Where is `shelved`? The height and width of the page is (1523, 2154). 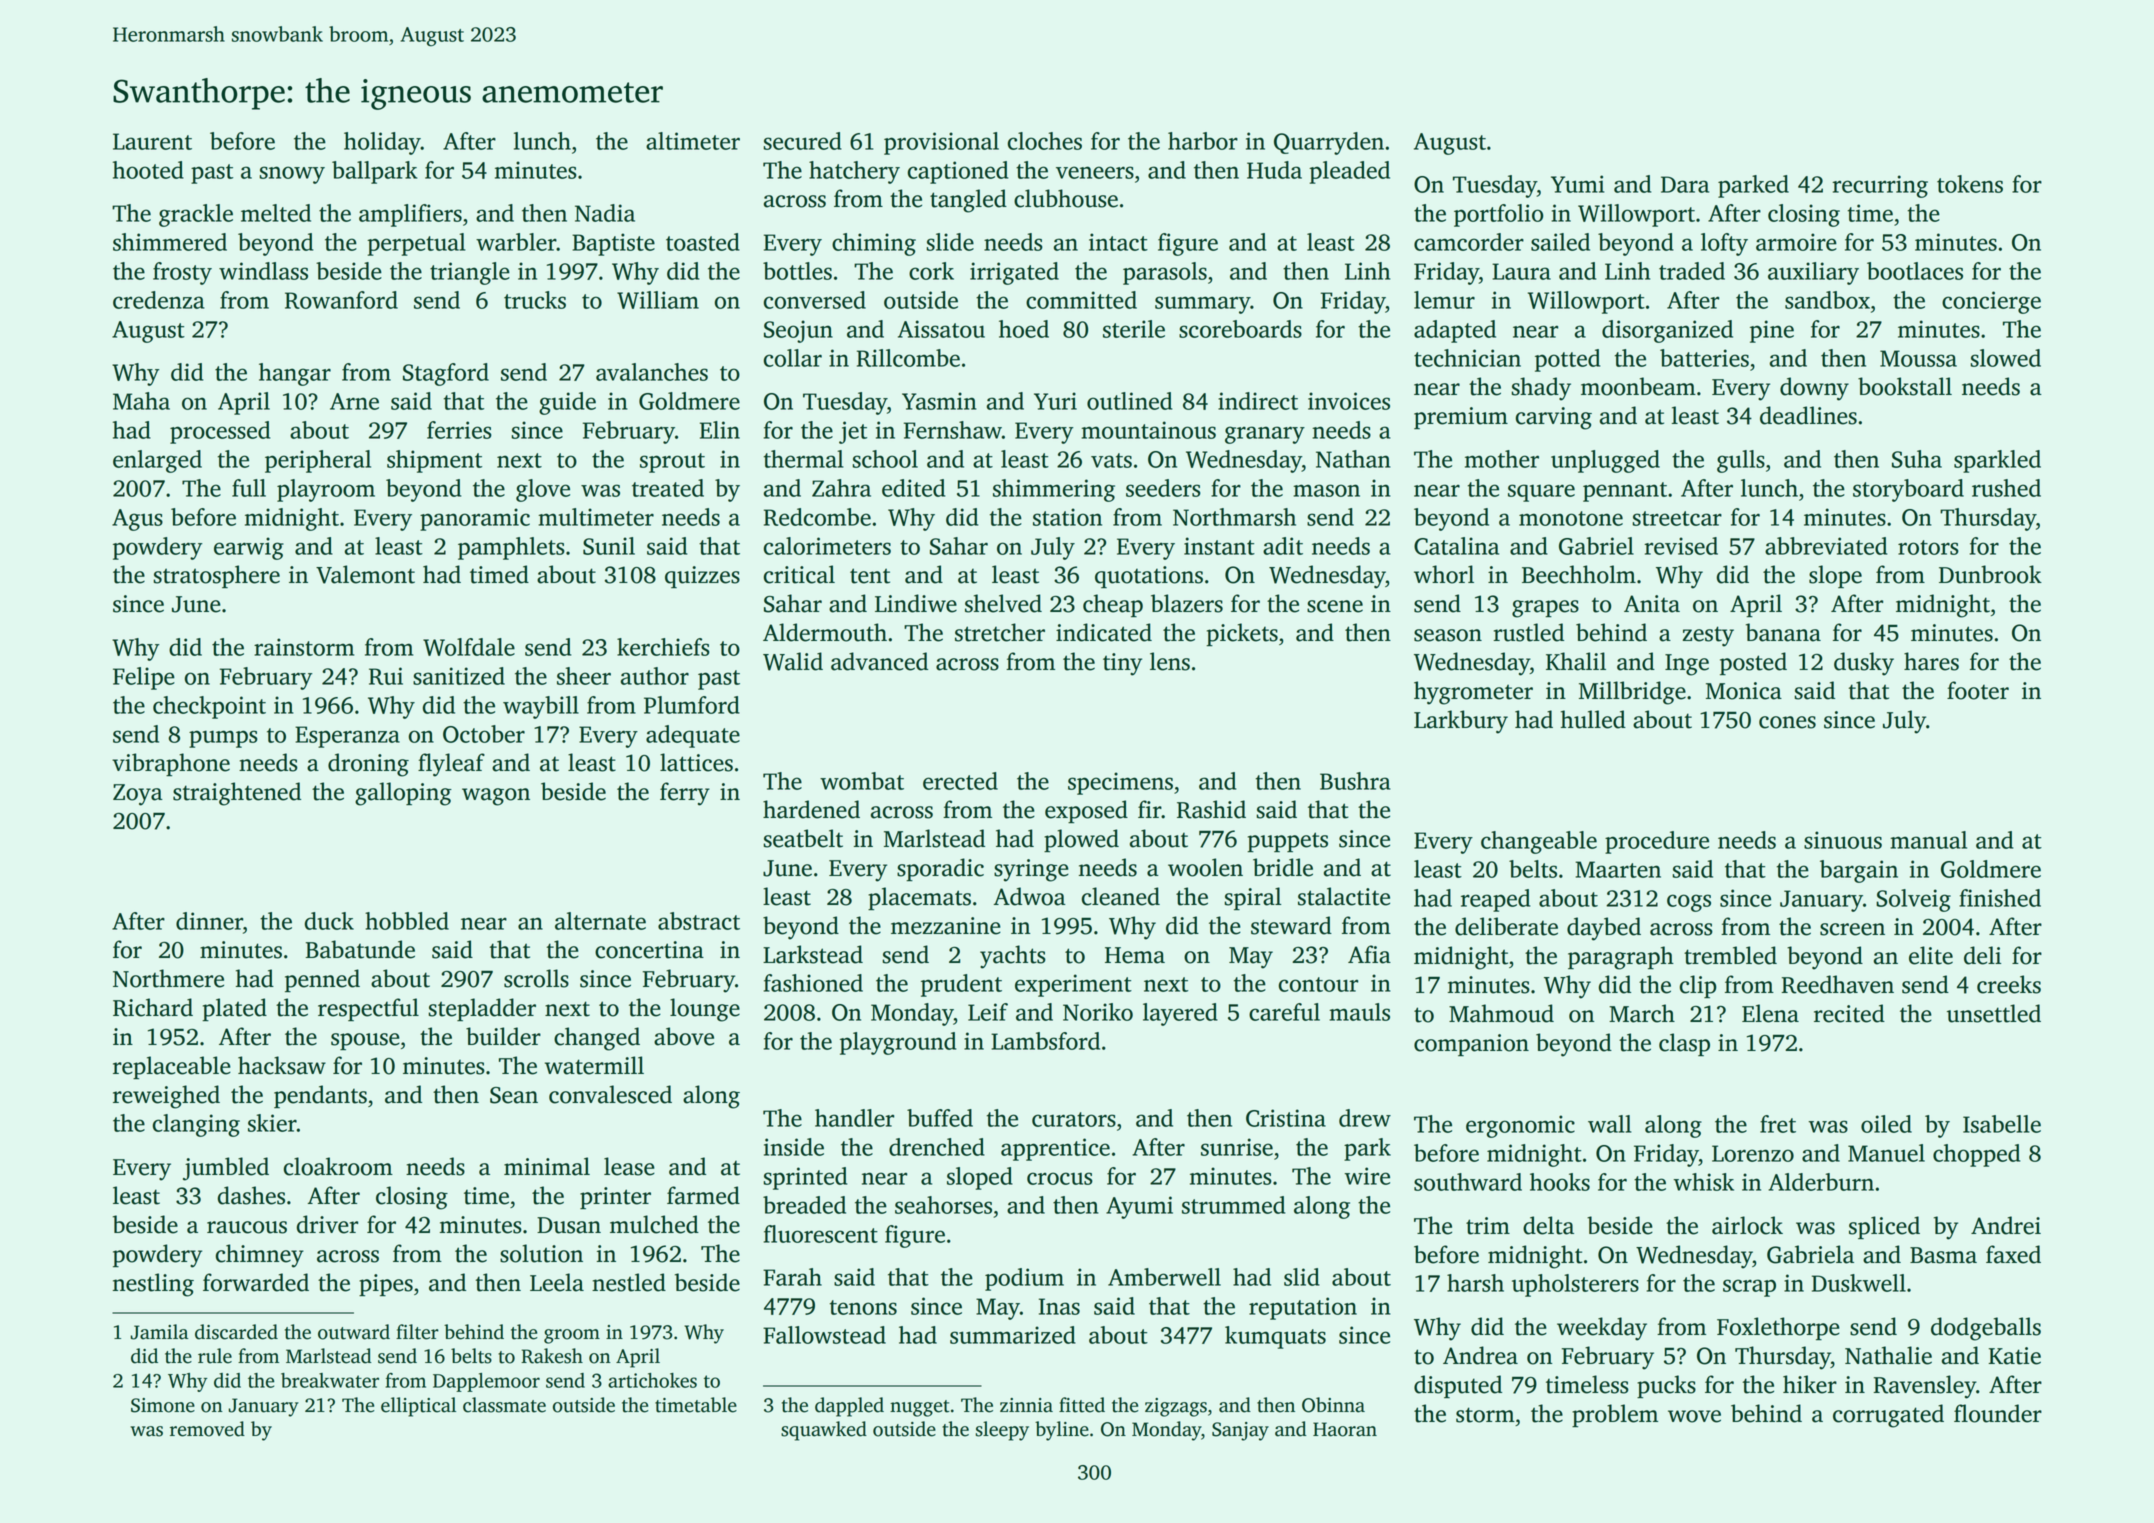
shelved is located at coordinates (1003, 603).
